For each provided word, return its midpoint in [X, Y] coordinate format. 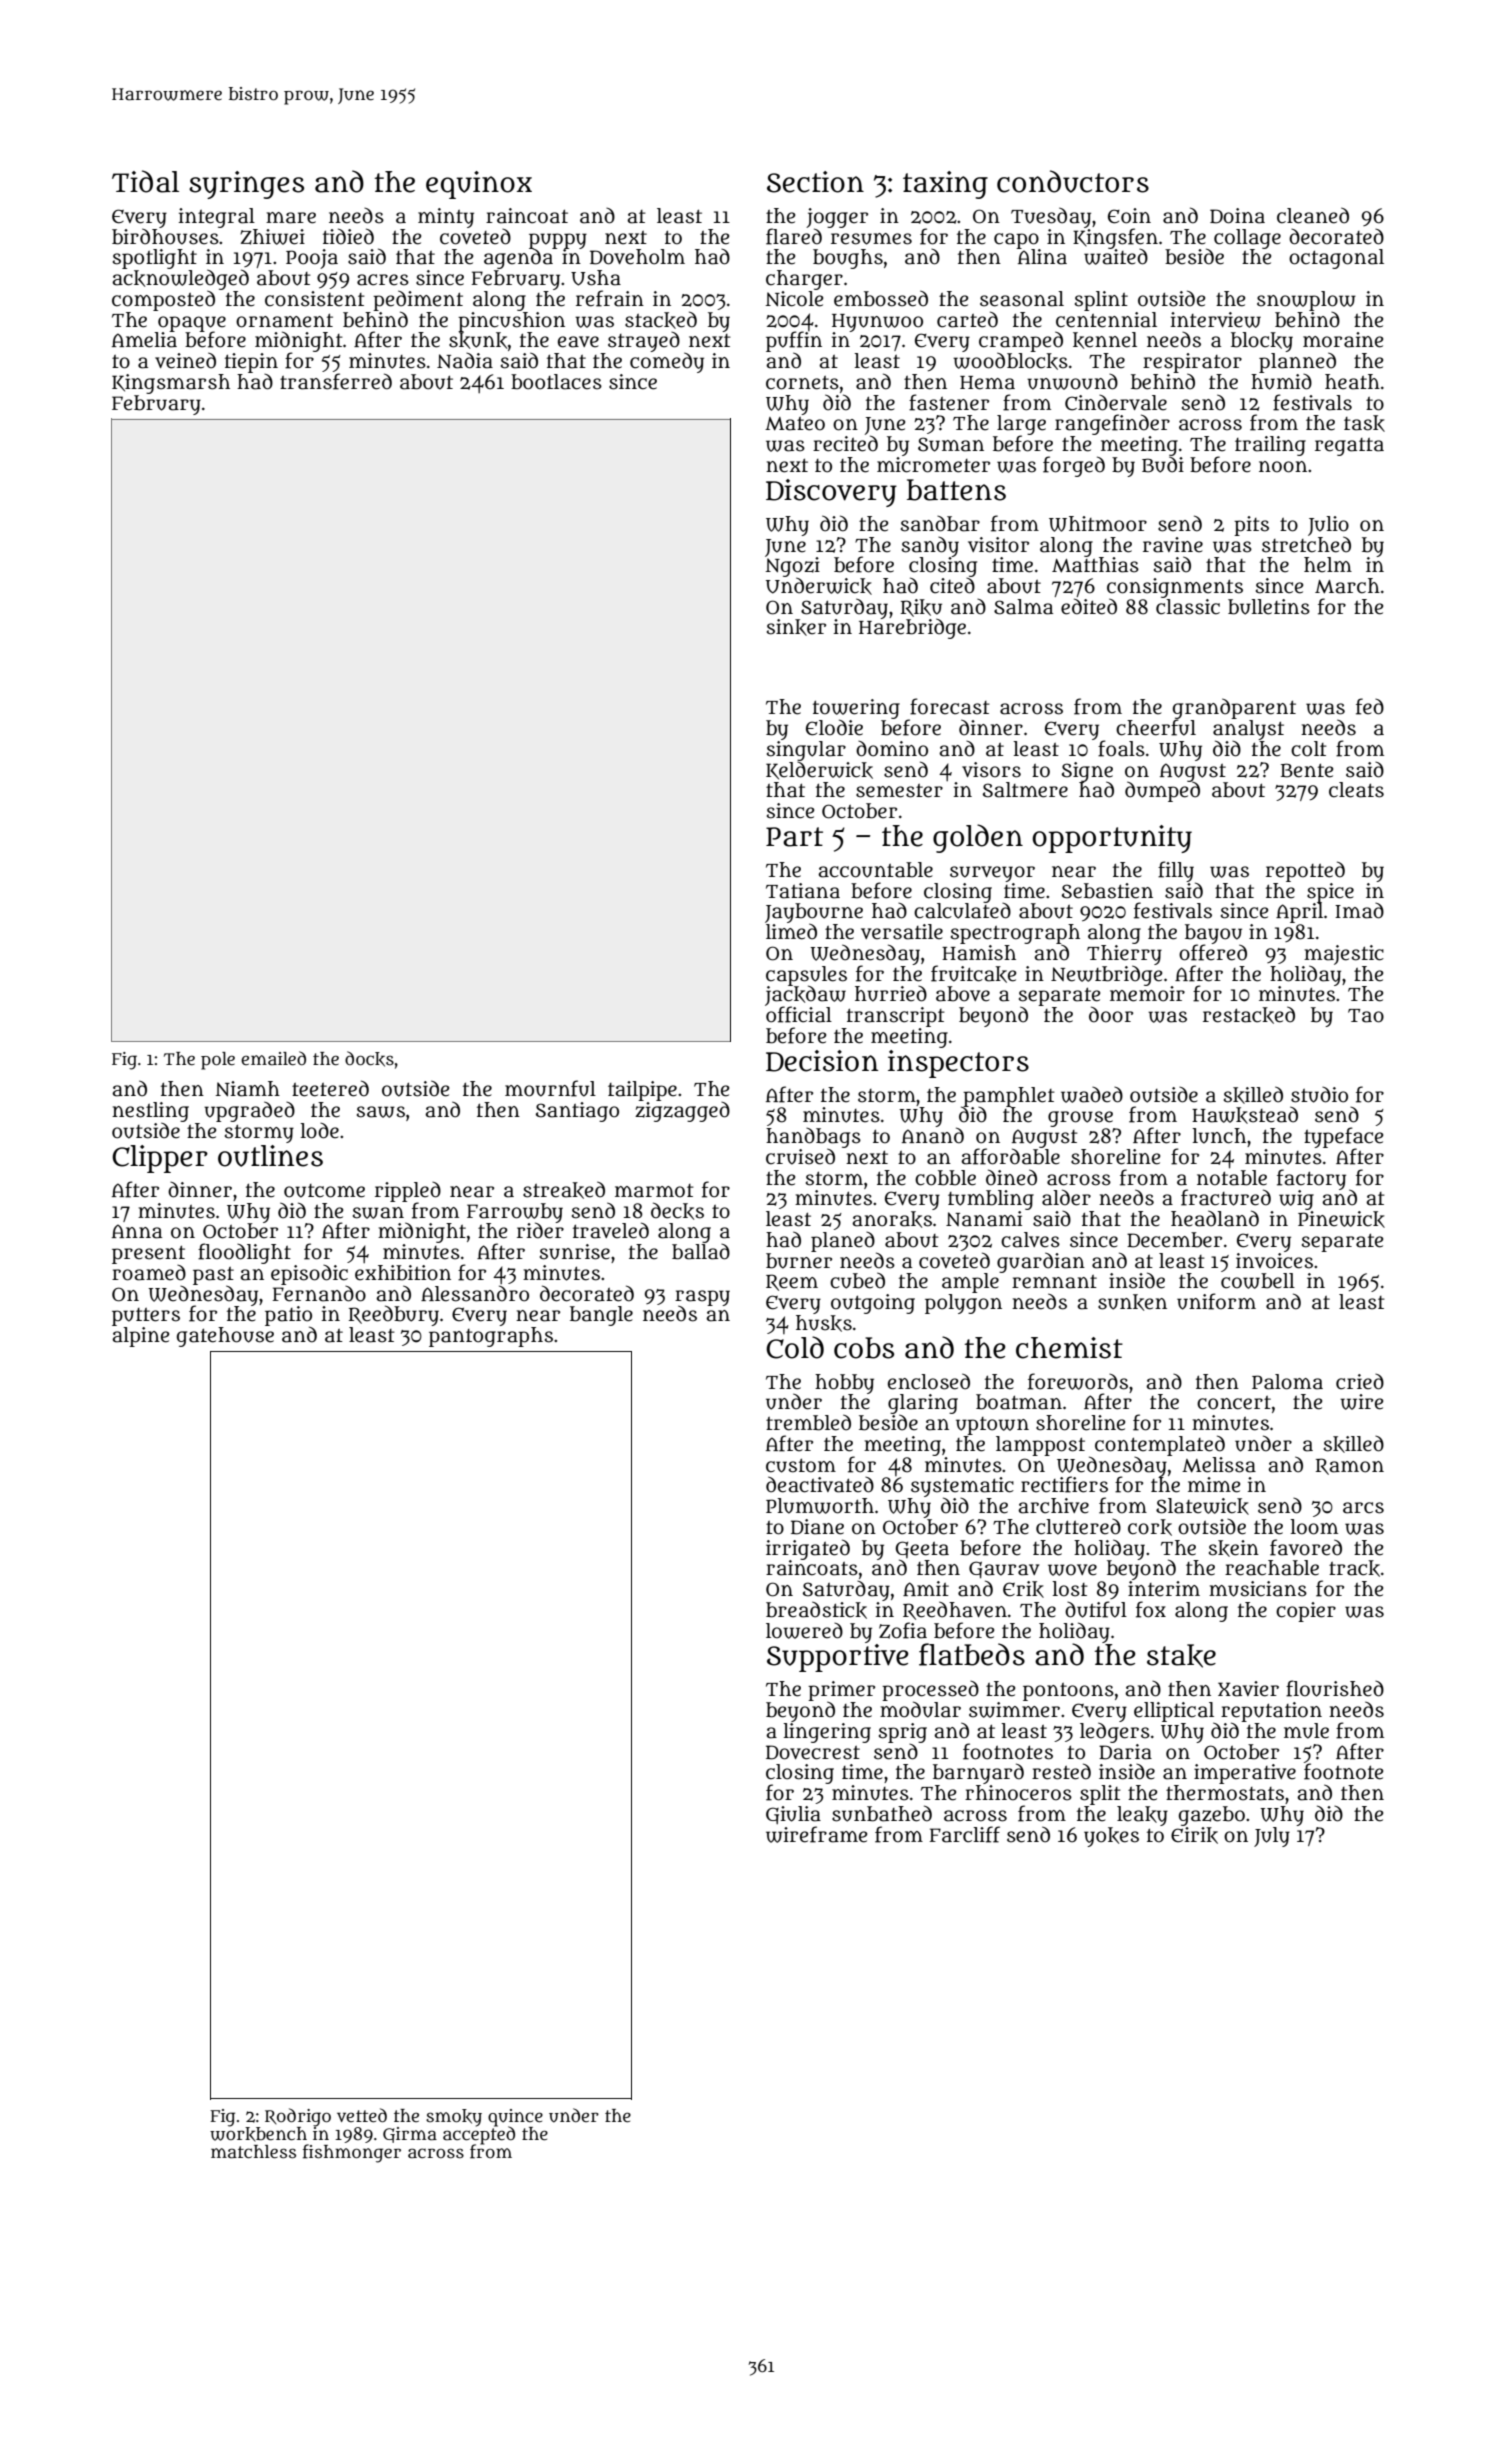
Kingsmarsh [171, 384]
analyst [1248, 730]
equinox [479, 185]
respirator [1192, 363]
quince [515, 2117]
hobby [844, 1384]
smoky [454, 2118]
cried [1360, 1382]
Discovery [831, 493]
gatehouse [225, 1337]
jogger [837, 218]
